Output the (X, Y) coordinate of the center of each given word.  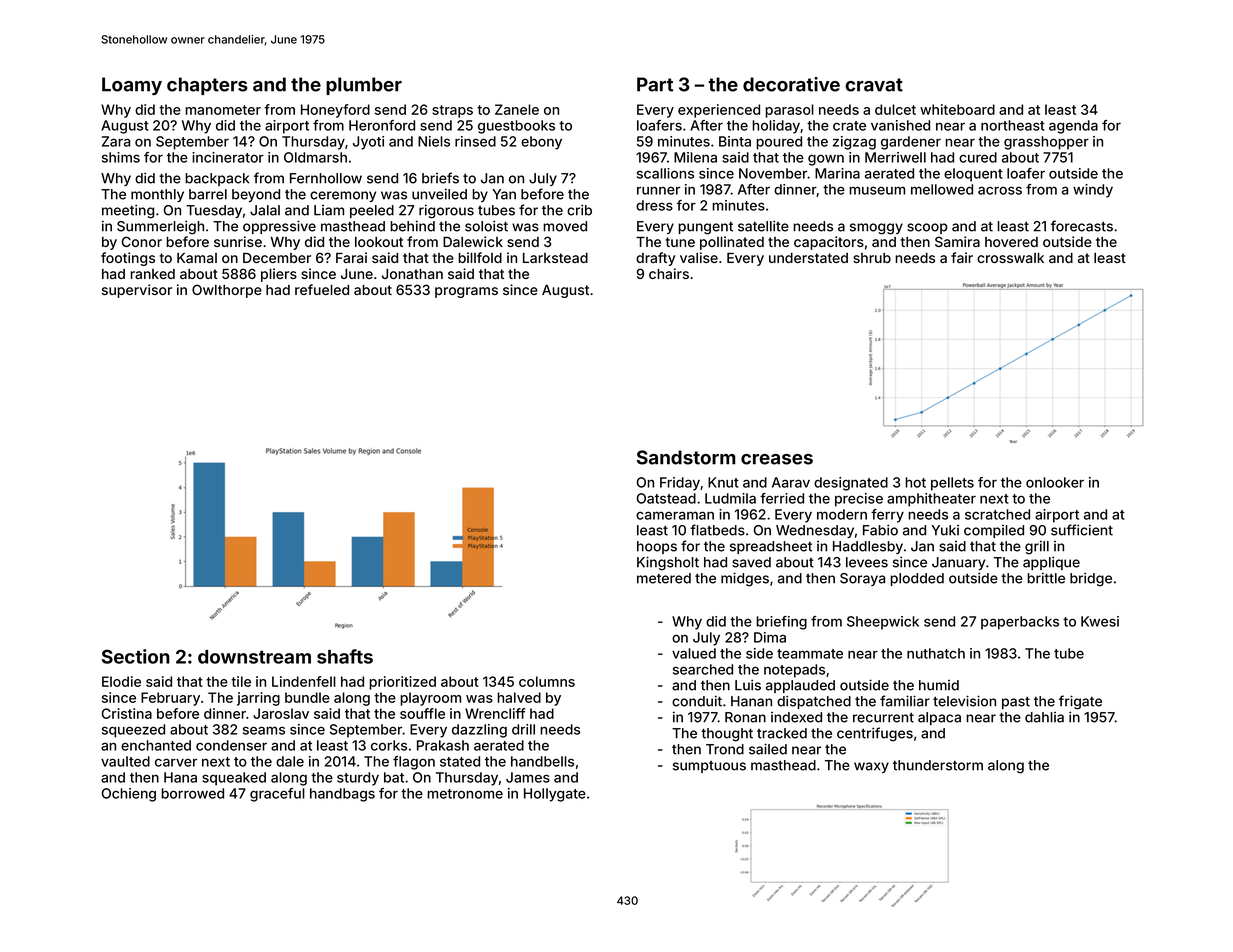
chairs (669, 273)
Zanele (517, 109)
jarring (258, 699)
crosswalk (1010, 258)
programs (466, 292)
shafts (345, 656)
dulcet (895, 109)
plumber (364, 86)
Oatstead (666, 498)
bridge (1091, 579)
